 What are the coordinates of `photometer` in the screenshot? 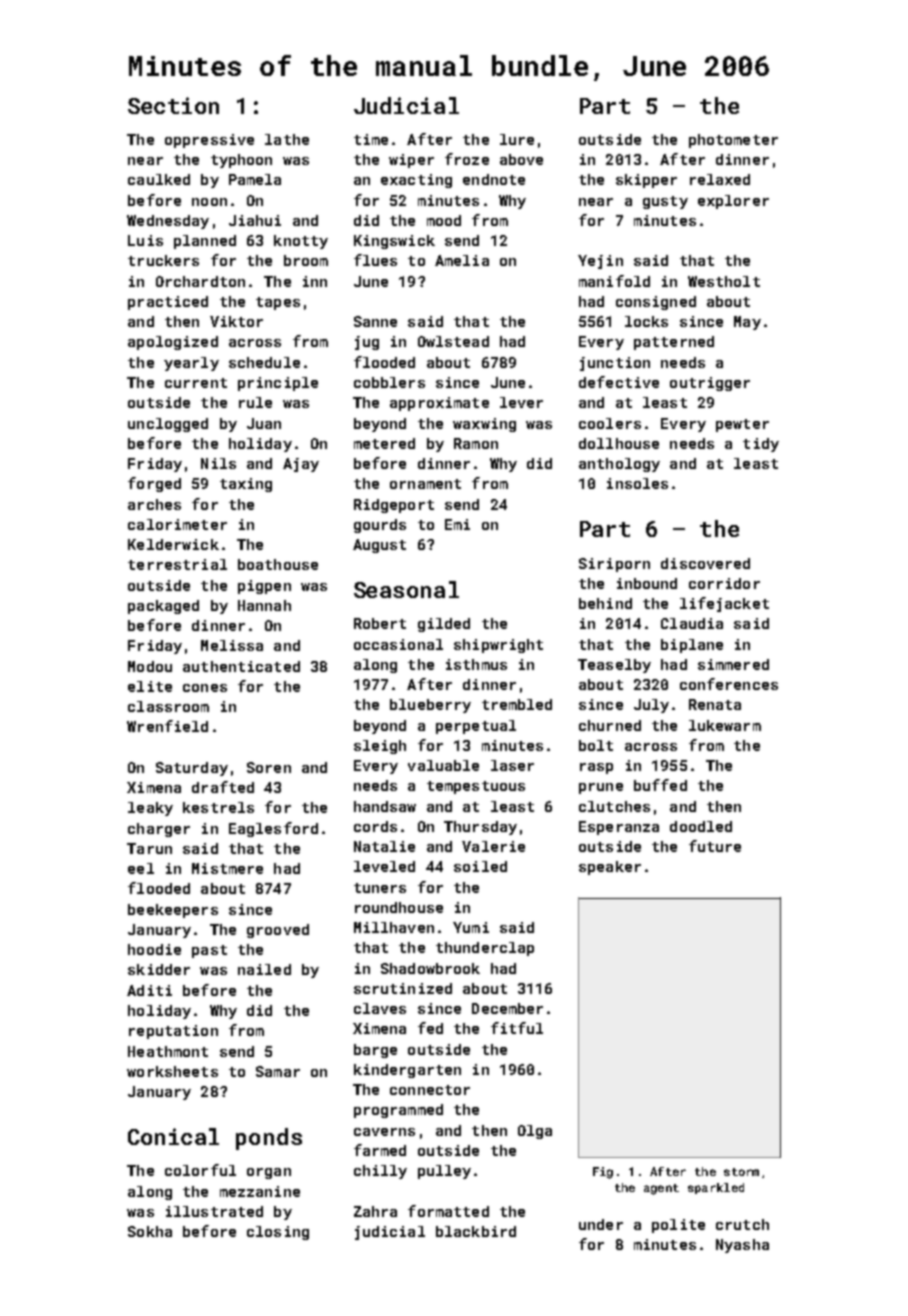 It's located at (733, 141).
